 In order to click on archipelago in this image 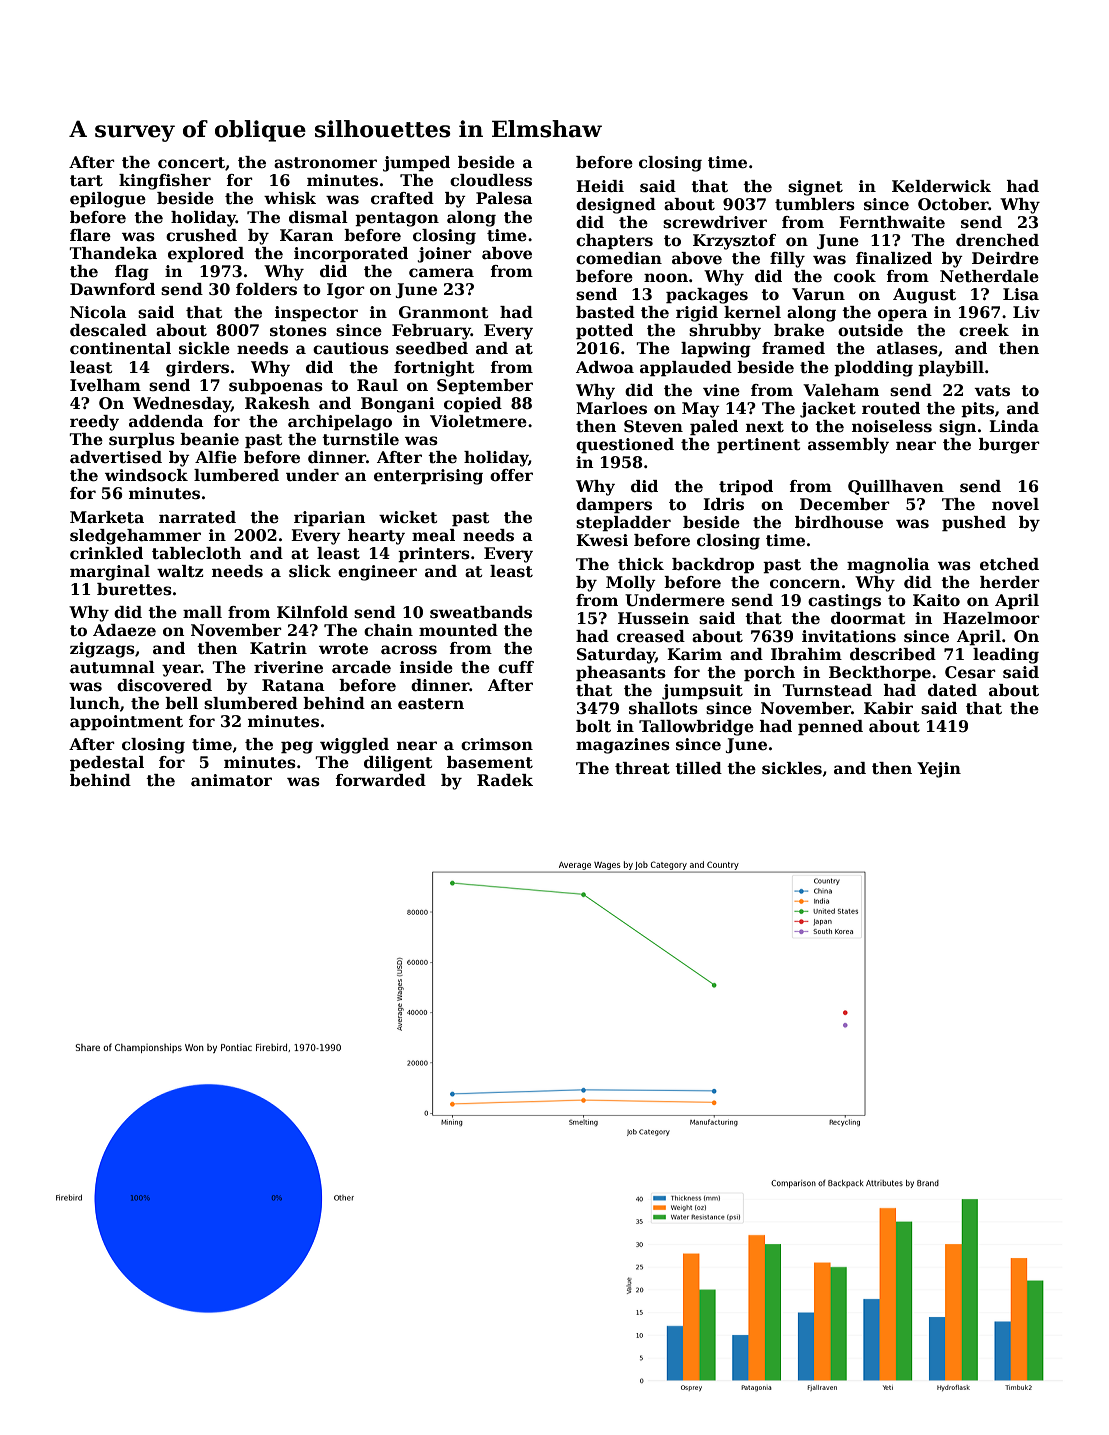, I will do `click(340, 423)`.
